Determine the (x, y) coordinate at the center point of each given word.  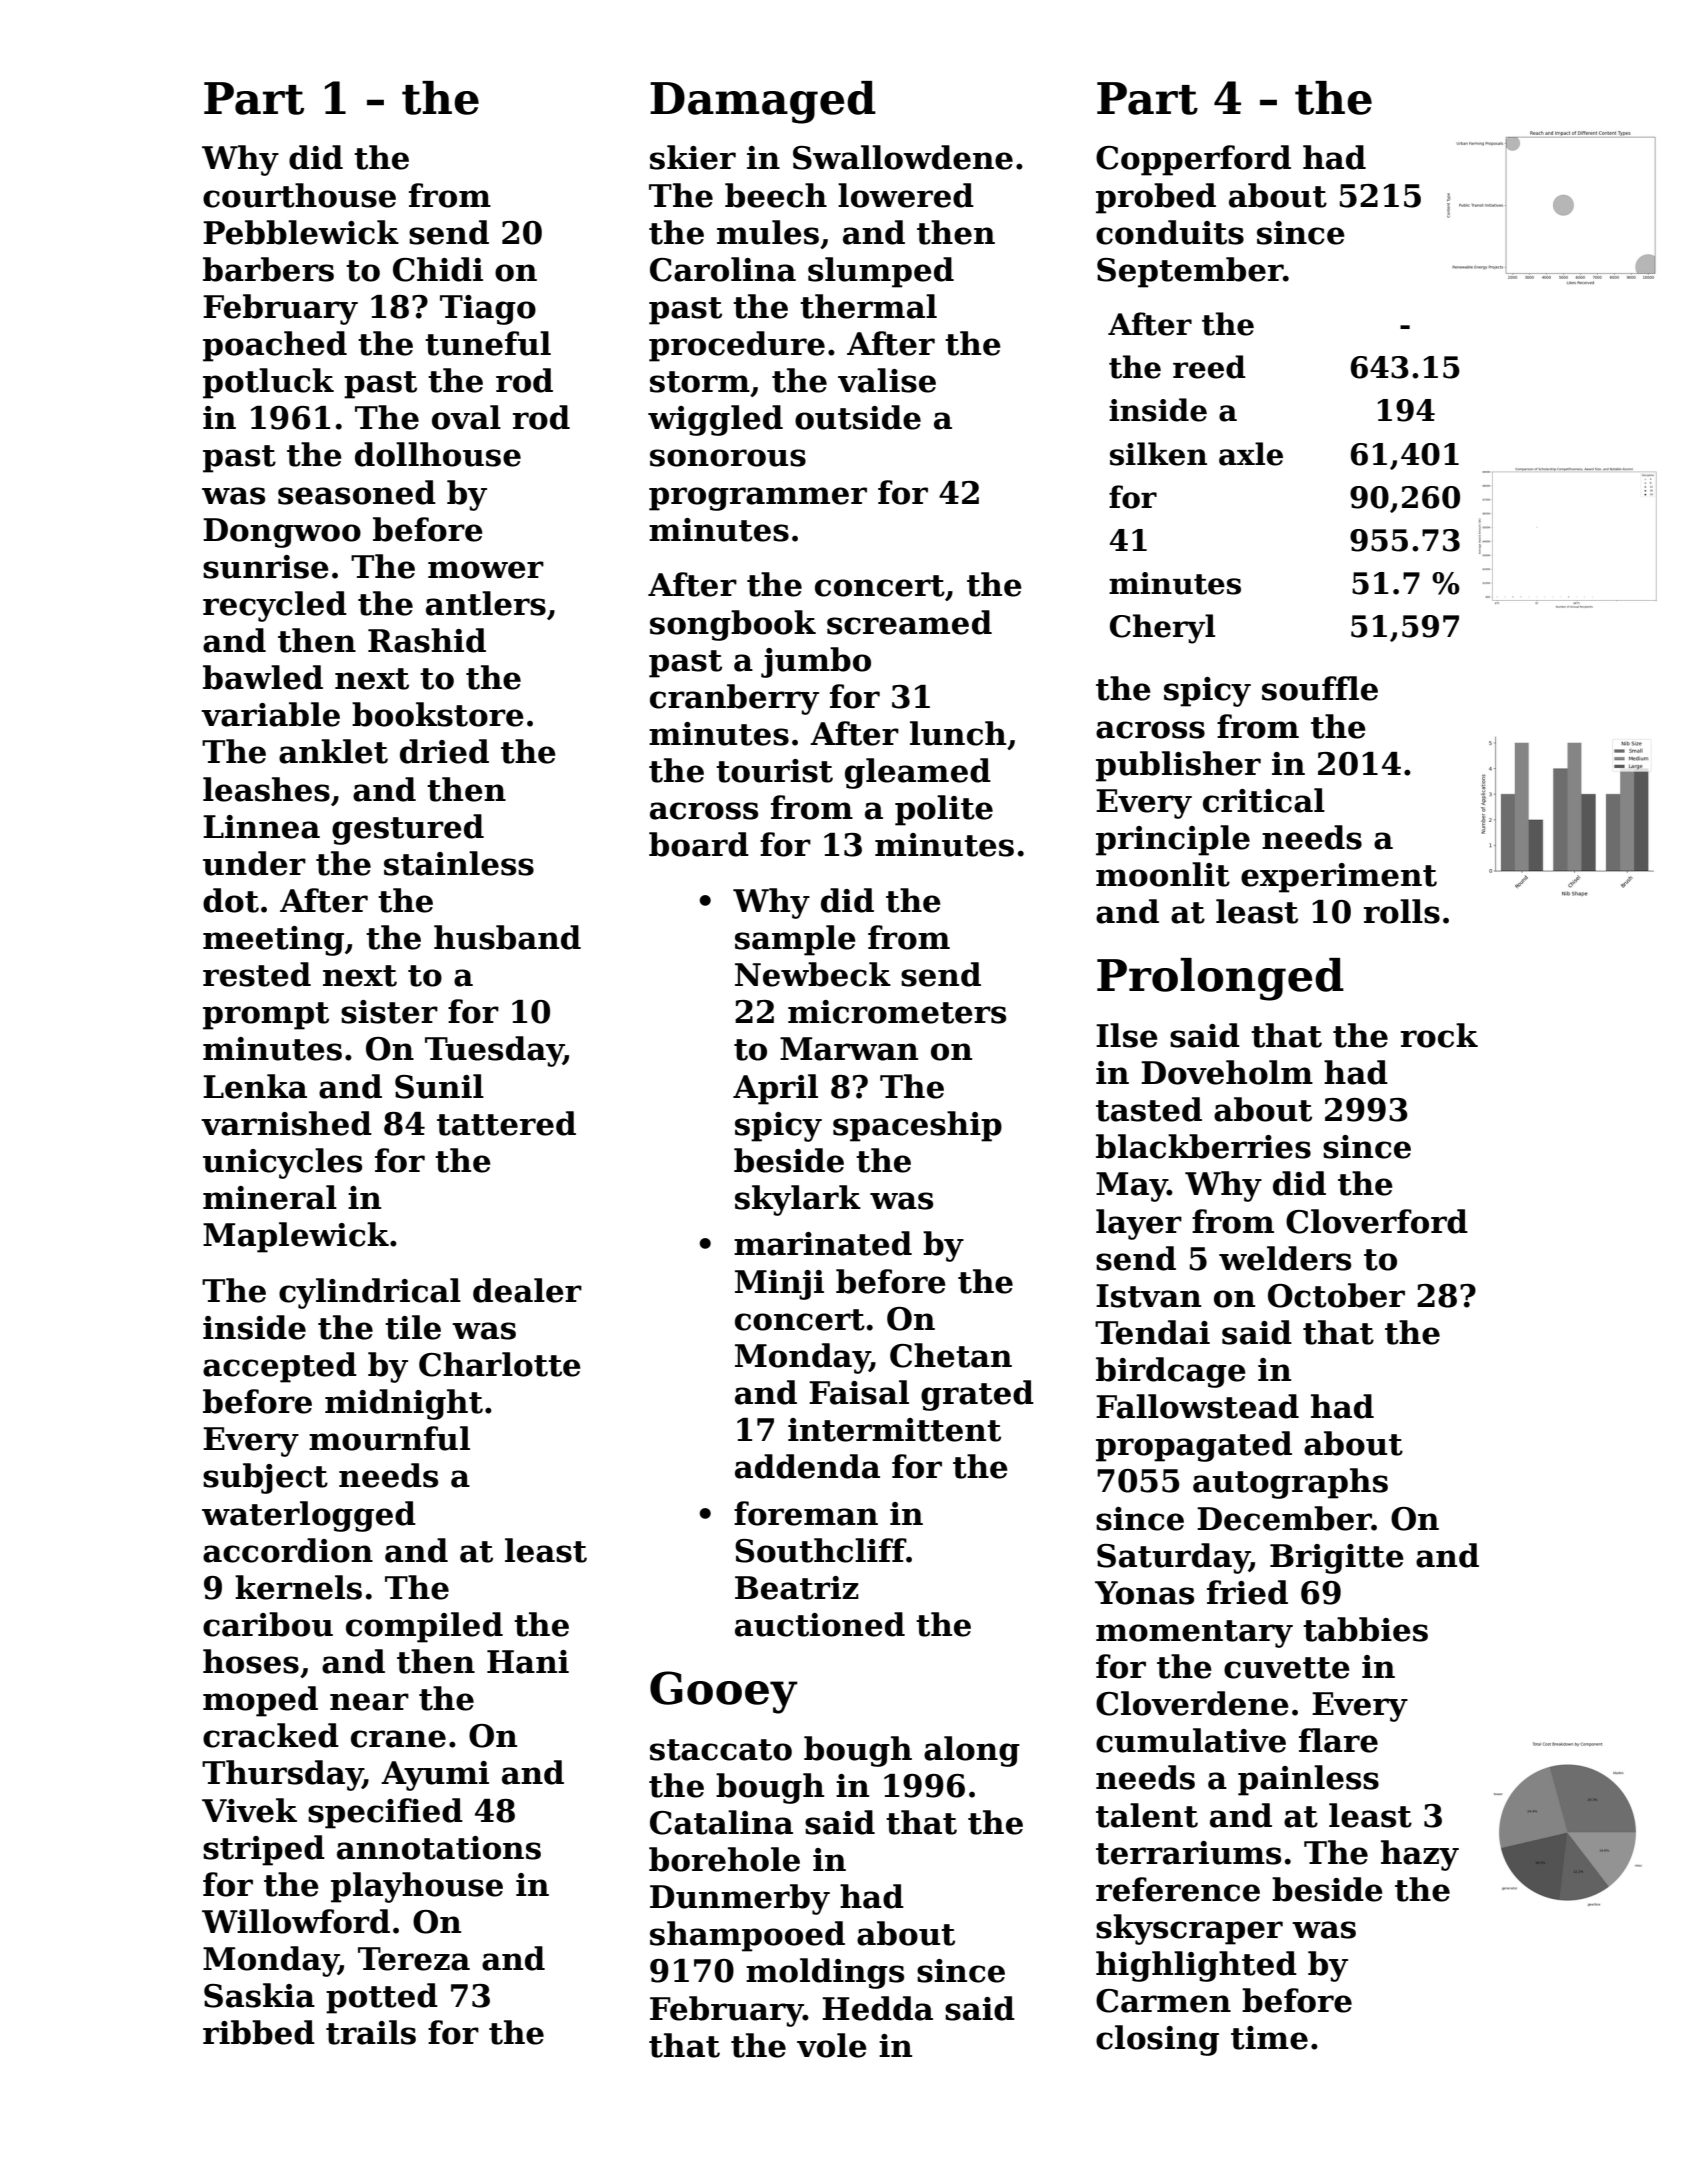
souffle (1320, 688)
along (972, 1751)
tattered (506, 1123)
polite (944, 810)
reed (1209, 367)
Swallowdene (903, 157)
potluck (268, 383)
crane (398, 1739)
